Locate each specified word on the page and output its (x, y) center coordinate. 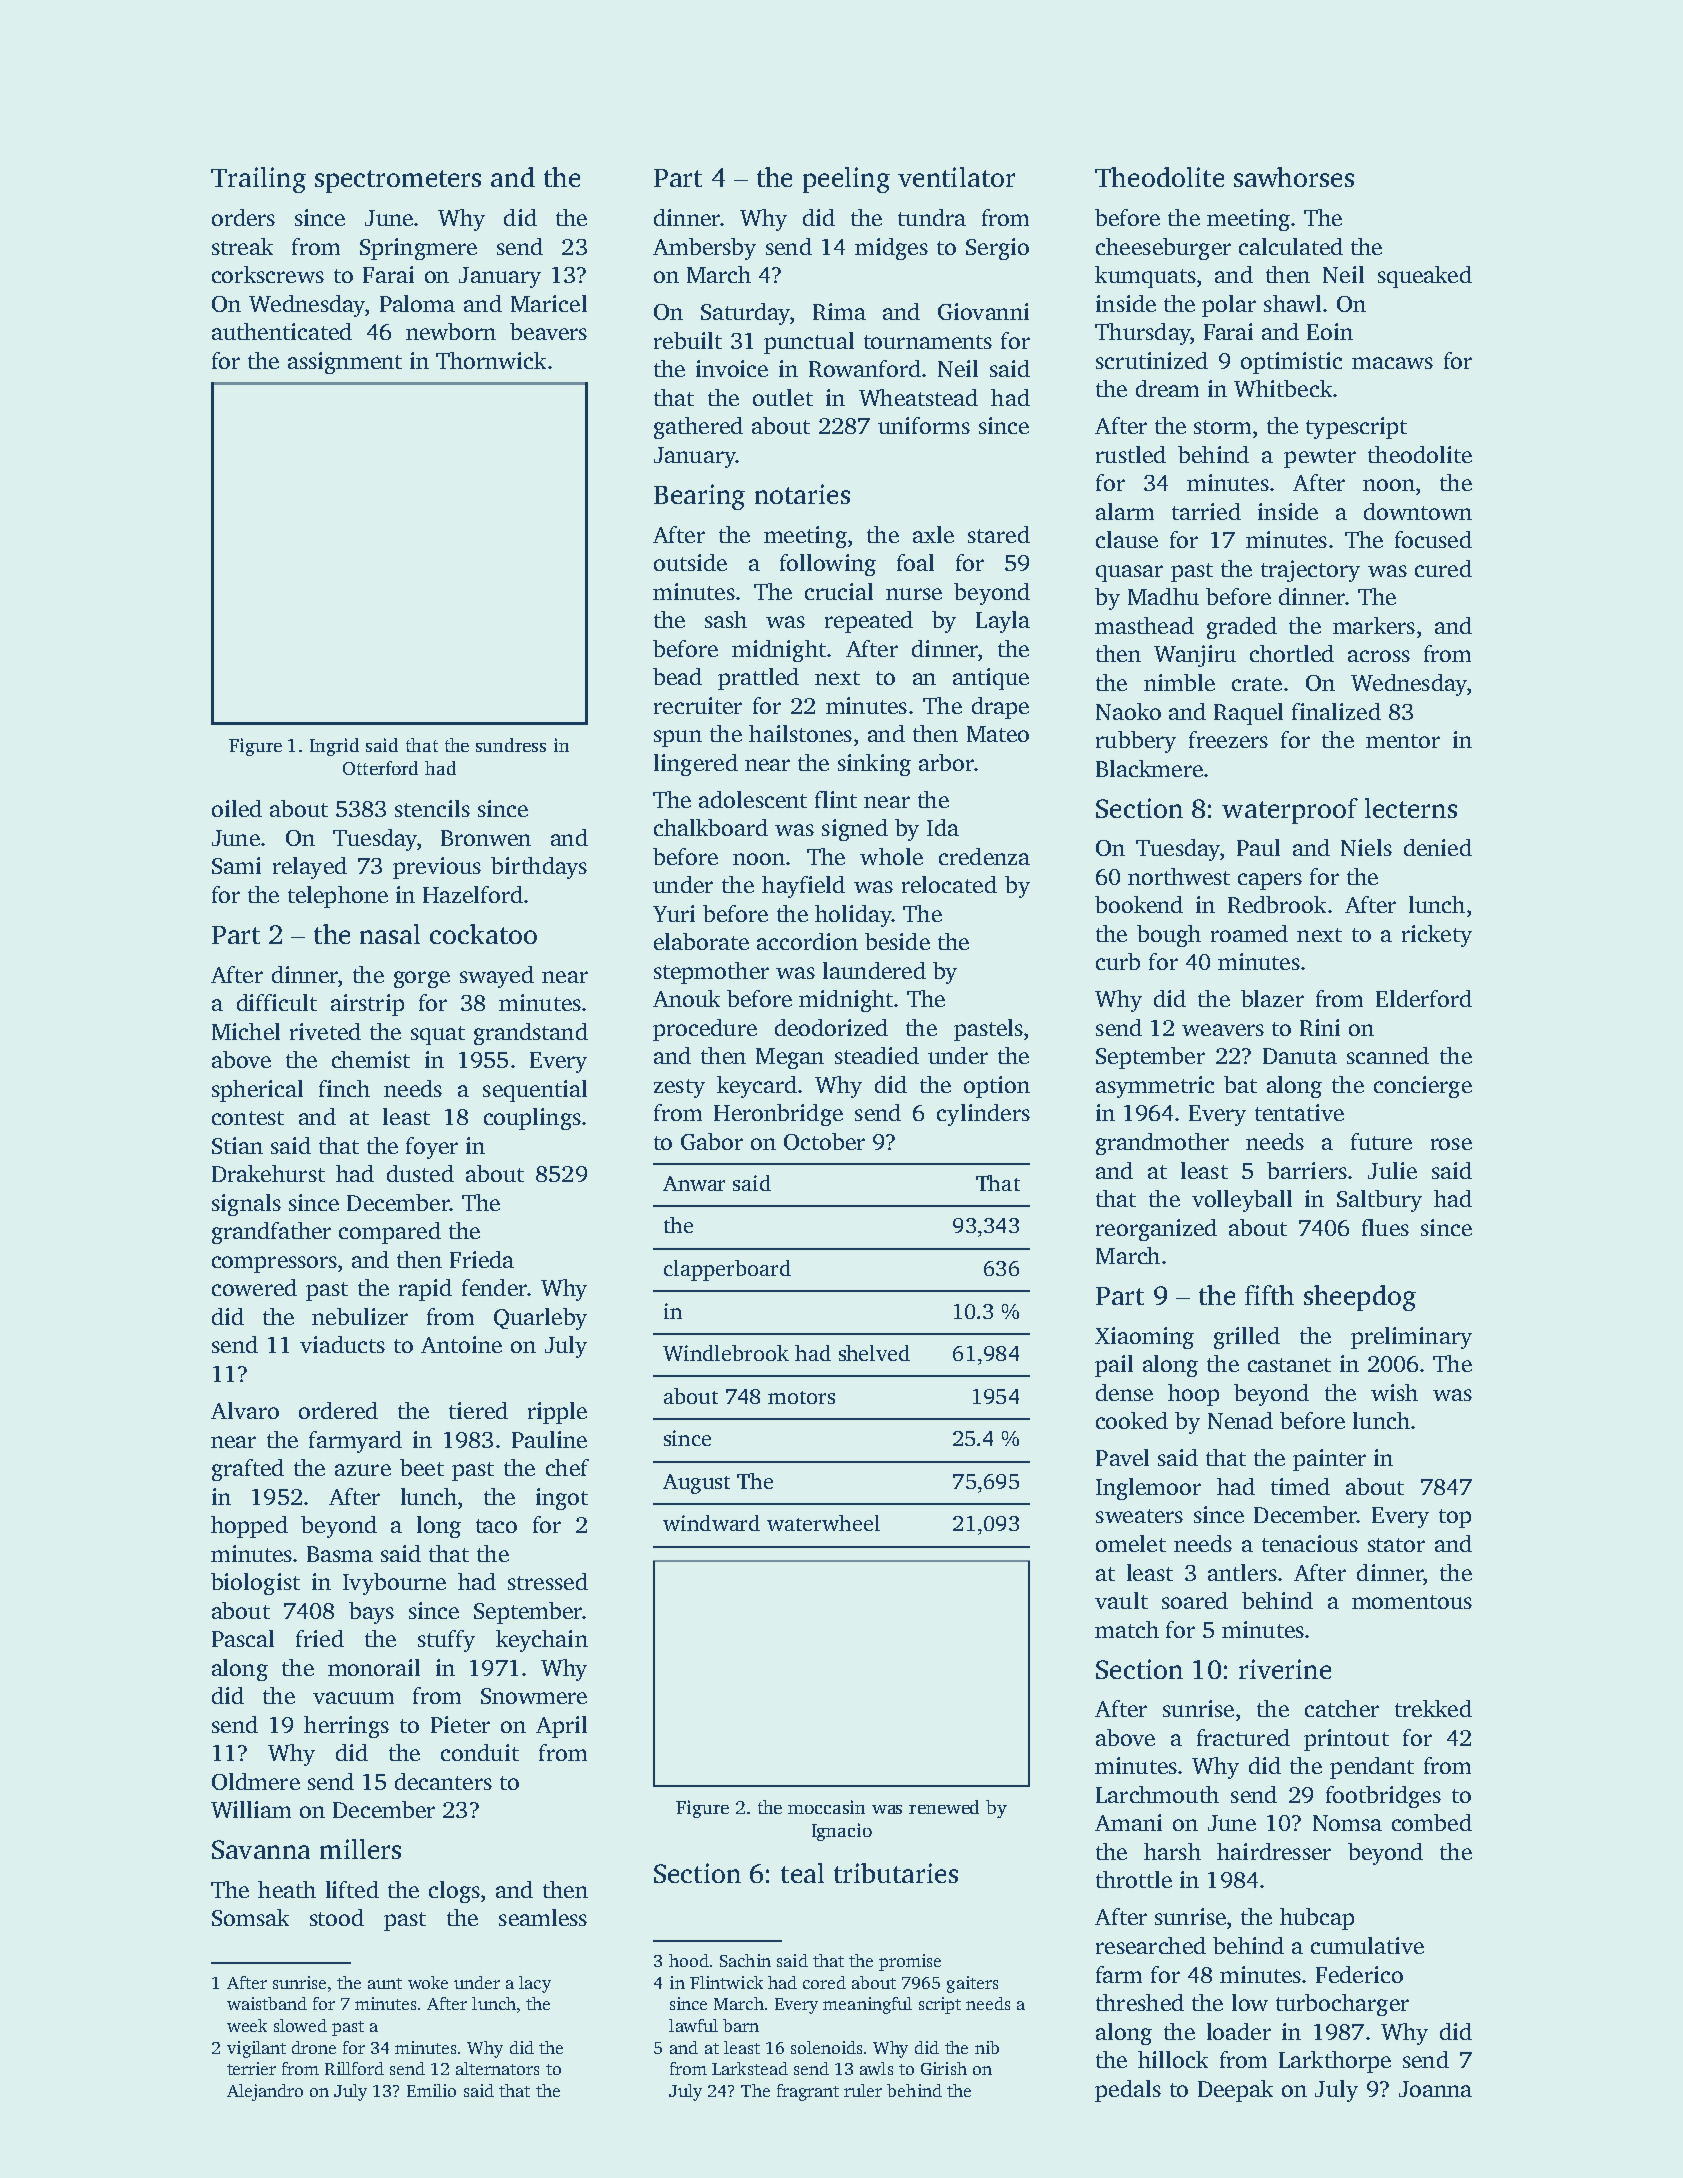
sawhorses (1294, 177)
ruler (863, 2090)
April (561, 1727)
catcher (1342, 1708)
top (1455, 1518)
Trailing (258, 180)
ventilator (956, 177)
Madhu (1163, 596)
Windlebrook (726, 1353)
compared (390, 1233)
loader (1239, 2031)
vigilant (256, 2049)
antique (991, 679)
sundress (511, 745)
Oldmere (256, 1781)
